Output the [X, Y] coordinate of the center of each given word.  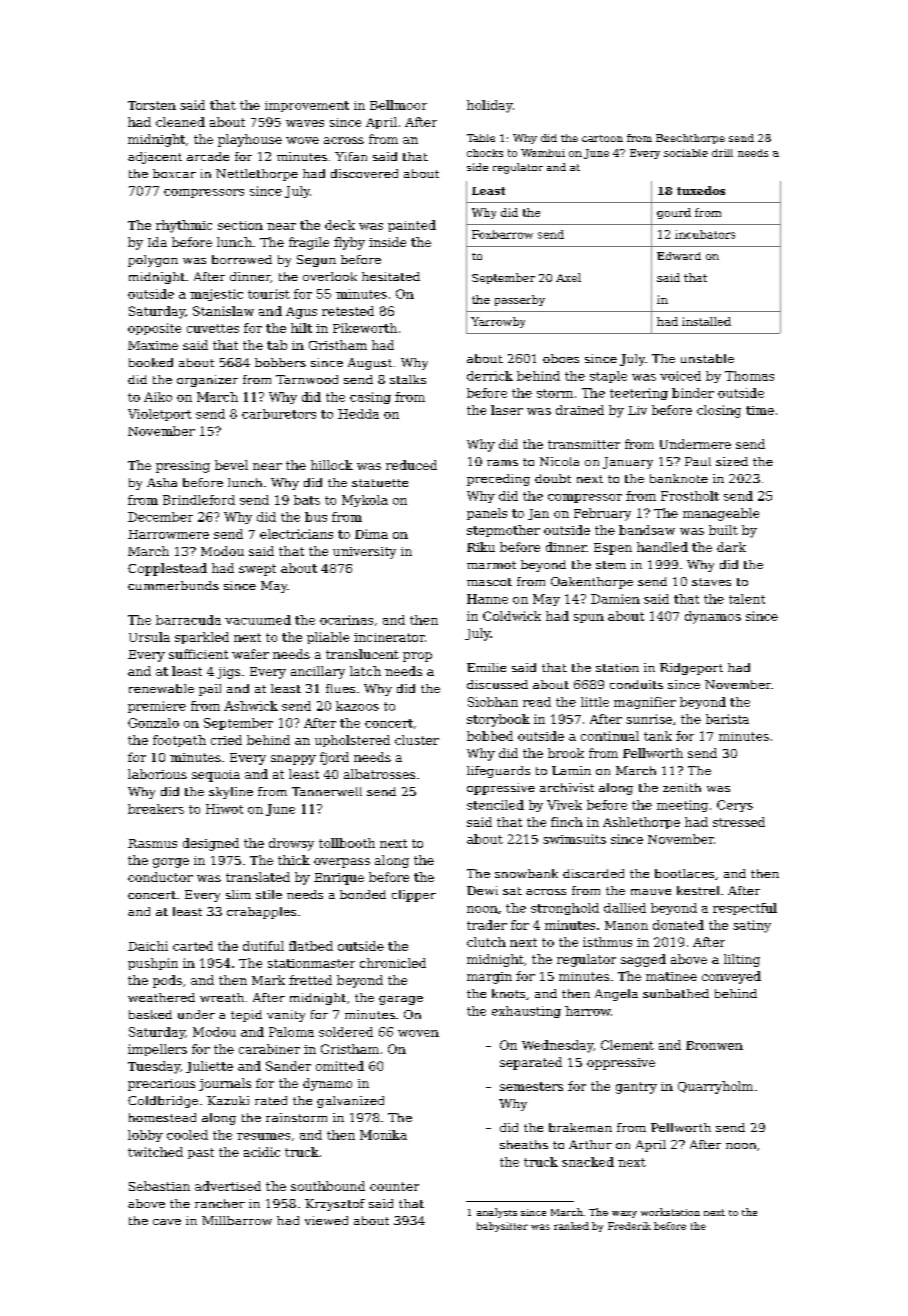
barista [727, 719]
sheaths [524, 1144]
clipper [414, 896]
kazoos [357, 706]
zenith [682, 787]
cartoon [602, 138]
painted [412, 226]
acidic [262, 1152]
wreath [222, 997]
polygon [153, 261]
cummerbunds [173, 585]
